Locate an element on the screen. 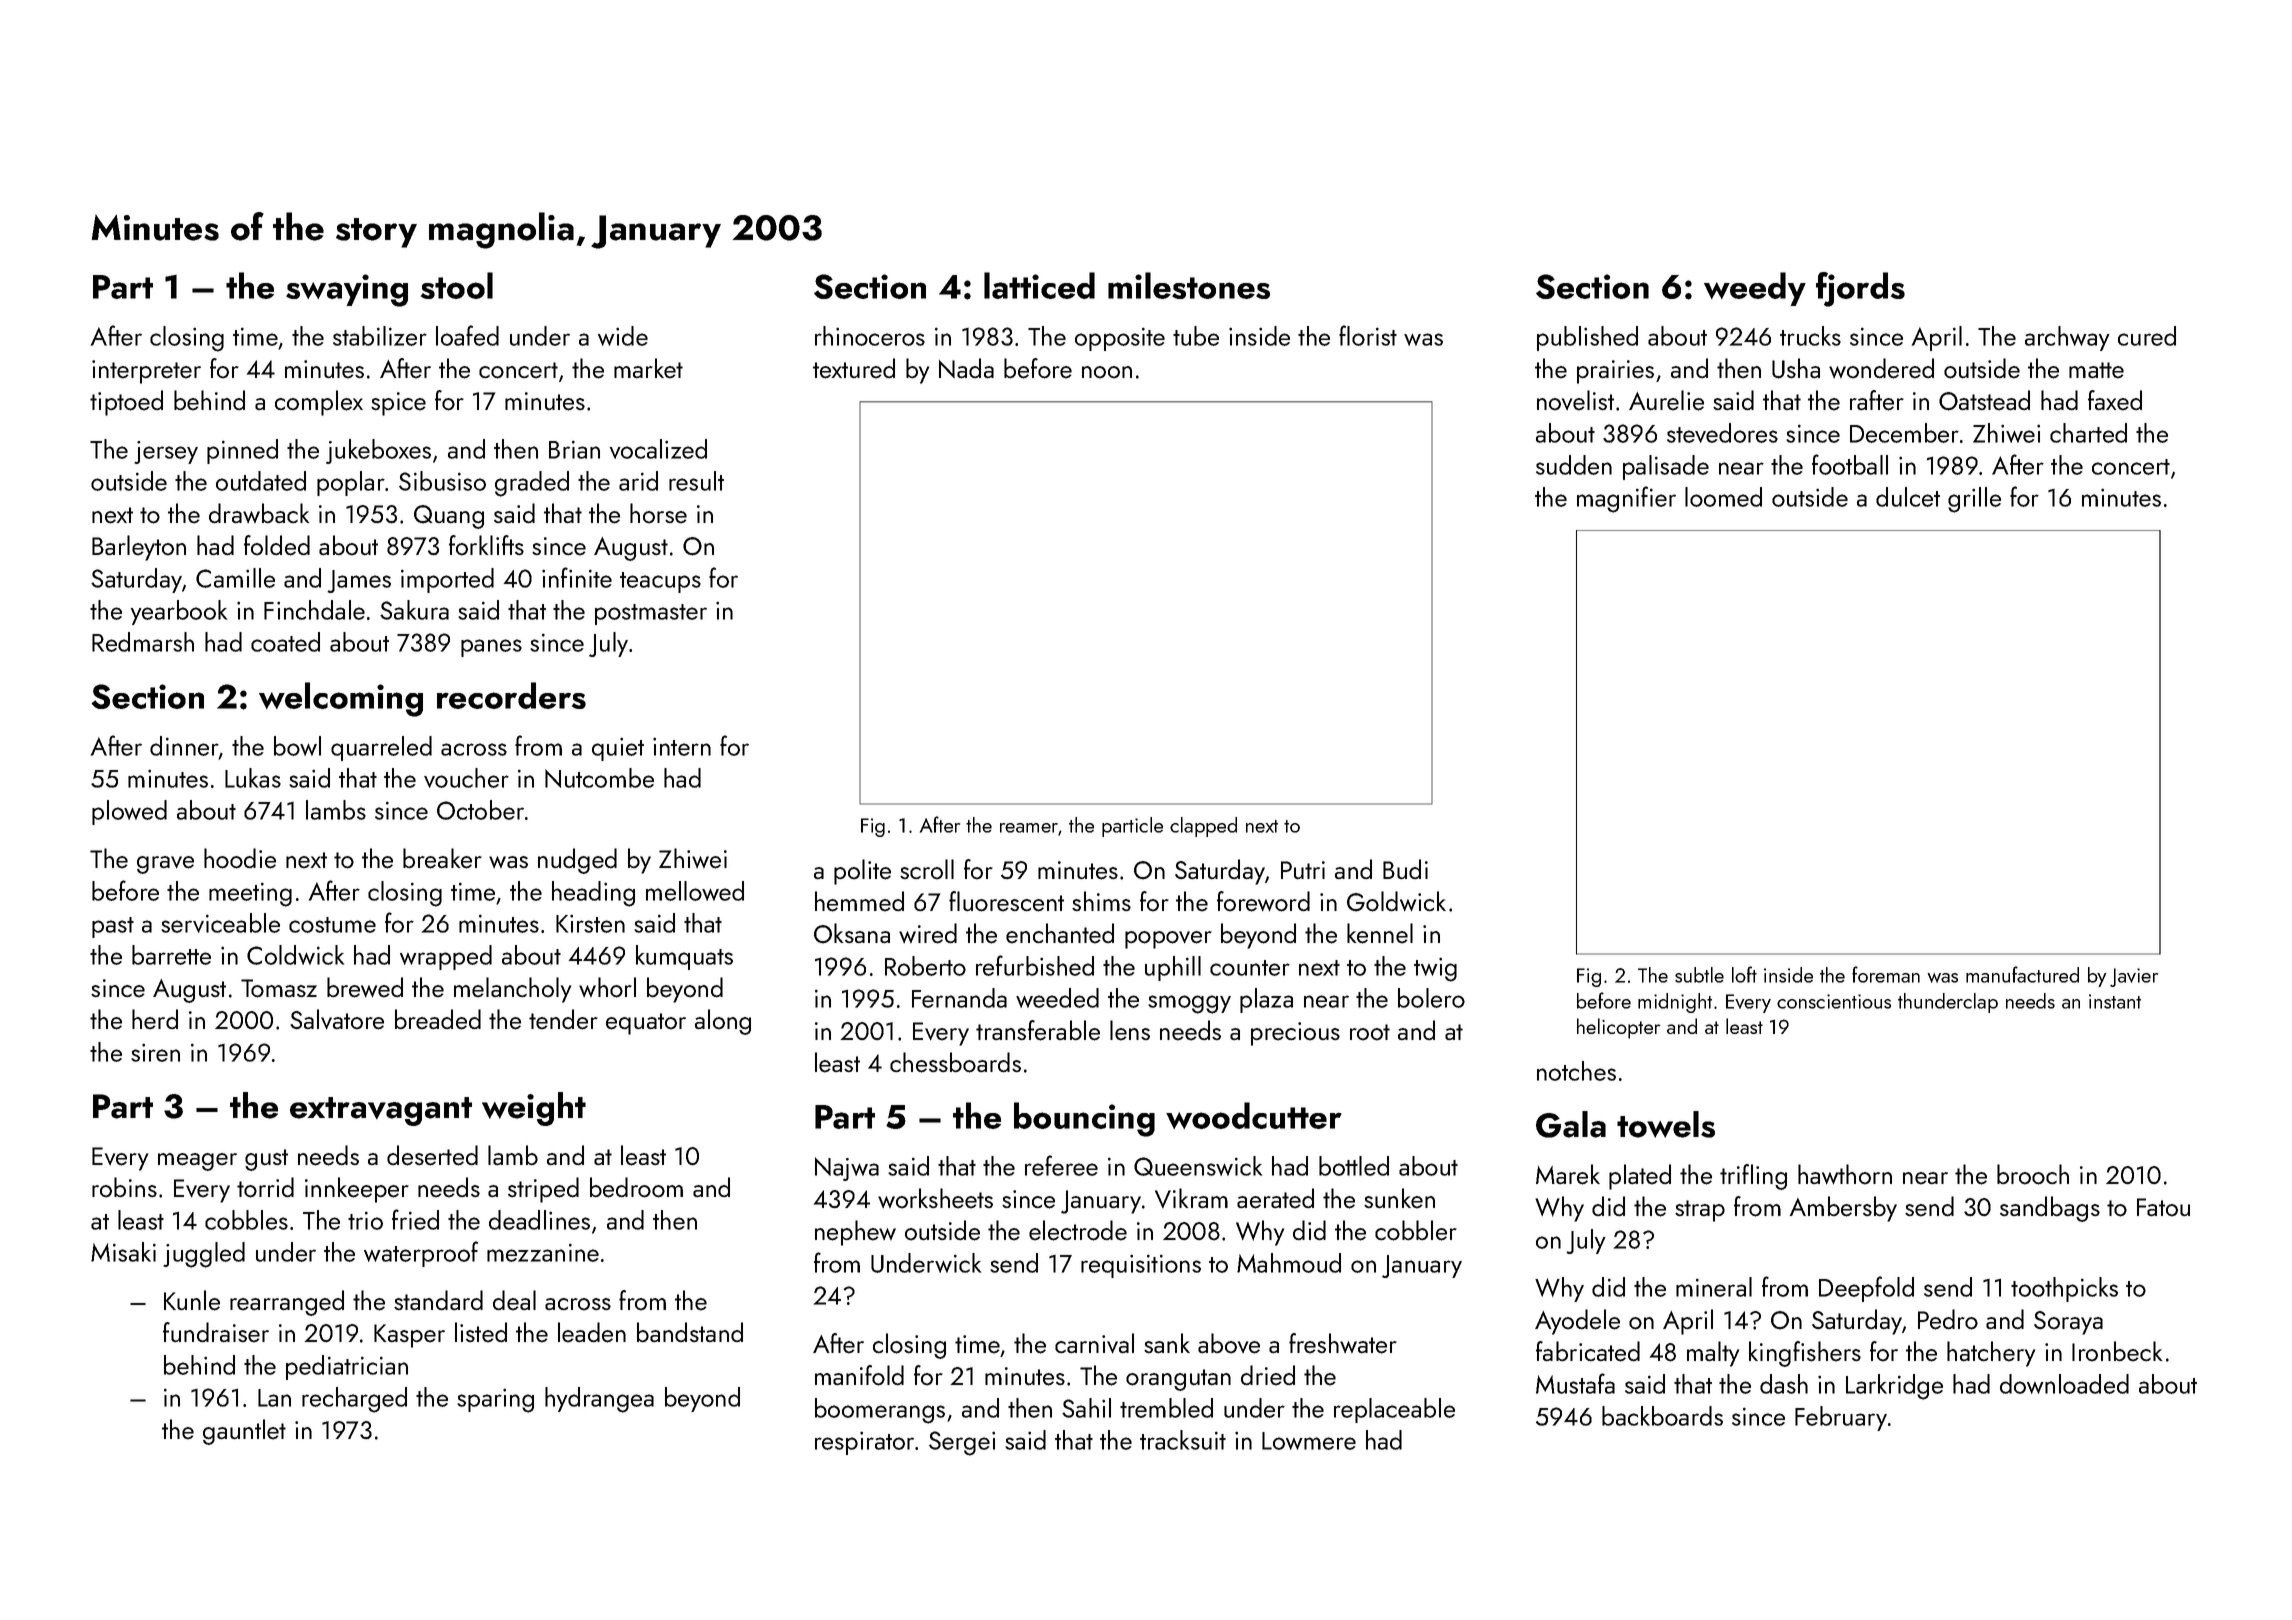  Budi is located at coordinates (1405, 869).
